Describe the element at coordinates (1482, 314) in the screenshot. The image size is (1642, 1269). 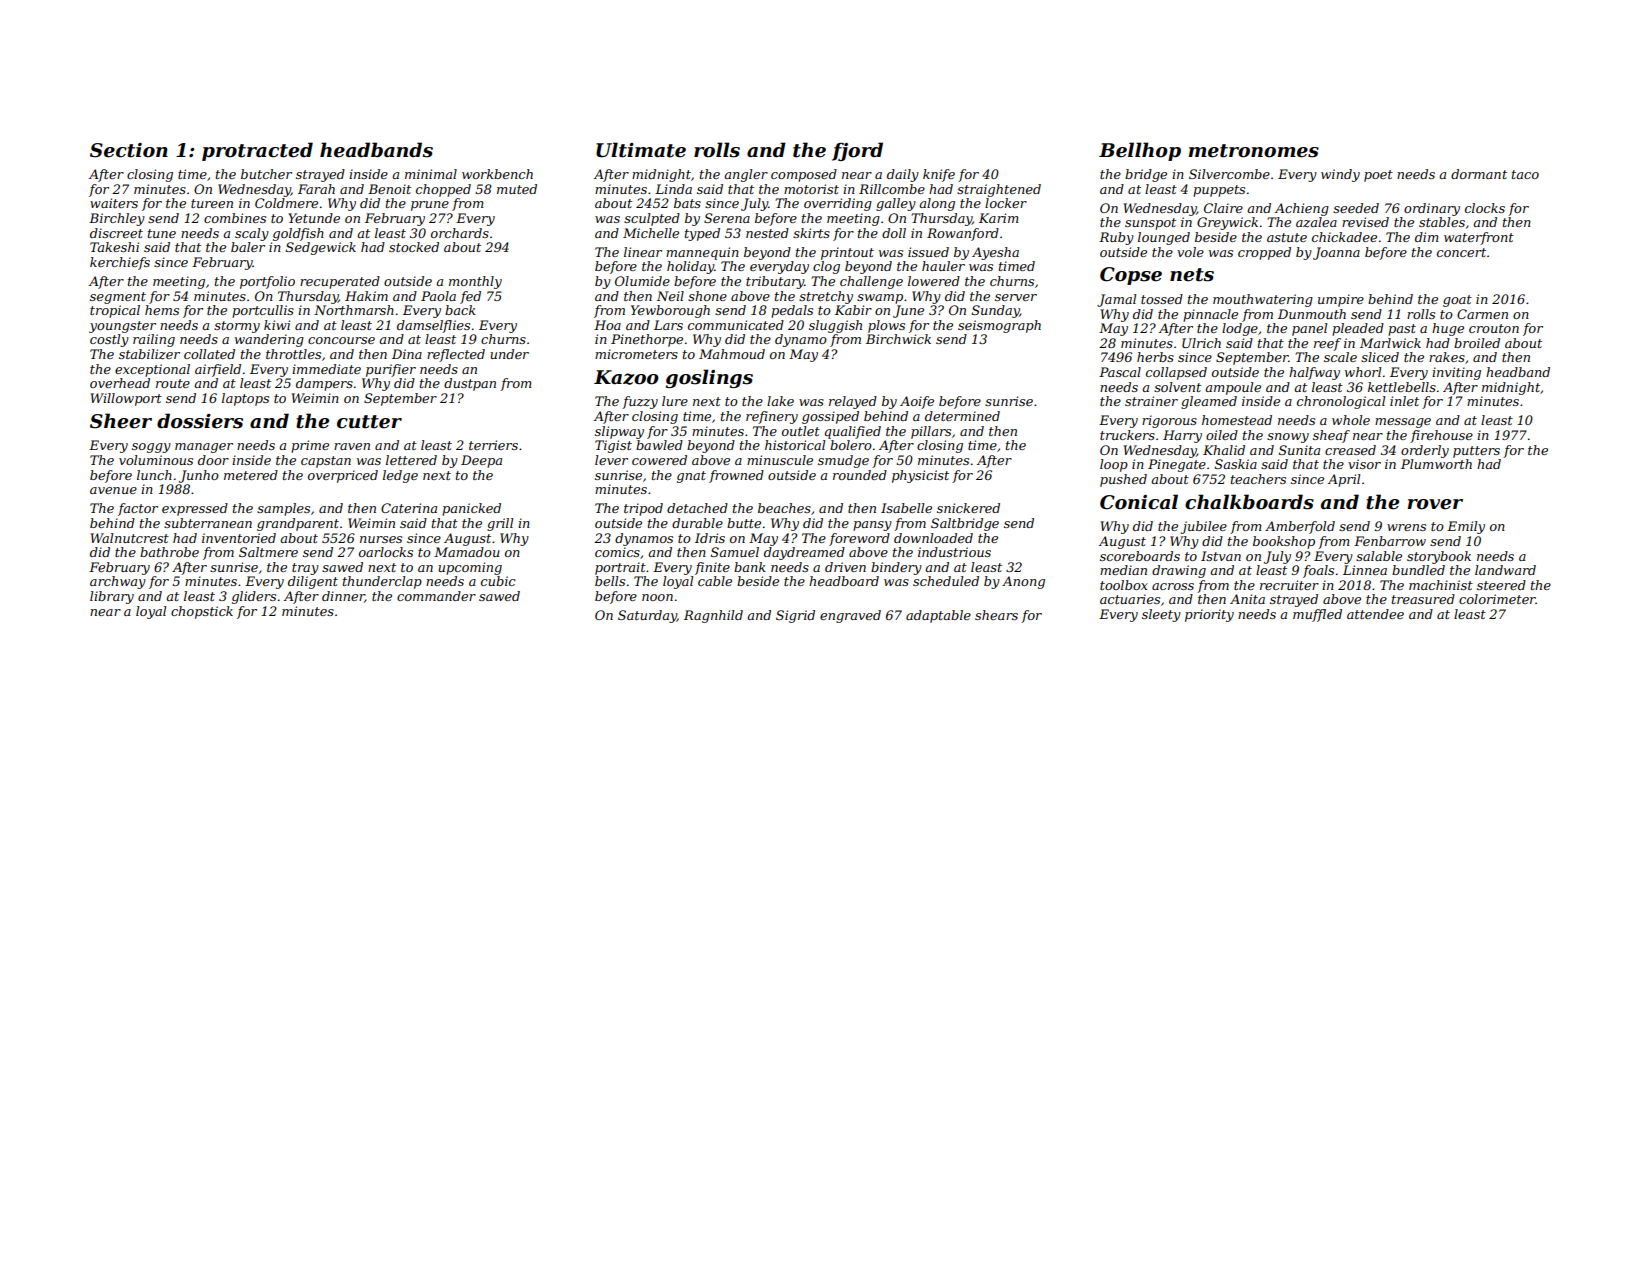
I see `Carmen` at that location.
